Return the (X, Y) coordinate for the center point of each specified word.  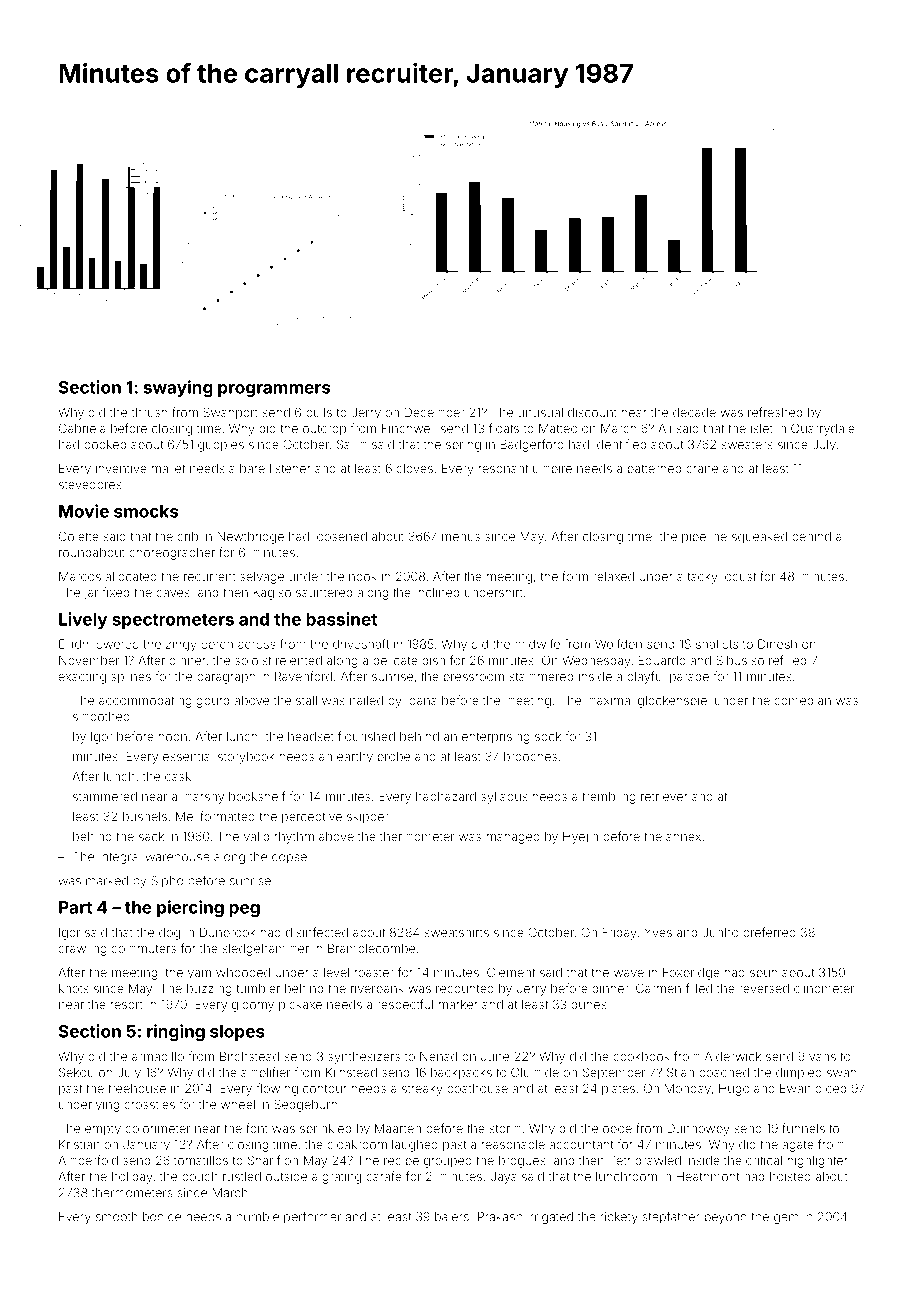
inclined (437, 592)
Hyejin (580, 838)
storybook (246, 758)
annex (683, 837)
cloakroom (357, 1144)
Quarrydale (823, 429)
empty (103, 1130)
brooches (530, 756)
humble (258, 1217)
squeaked (759, 538)
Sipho (167, 882)
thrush (149, 412)
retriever (664, 796)
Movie (84, 511)
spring (463, 446)
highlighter (818, 1162)
